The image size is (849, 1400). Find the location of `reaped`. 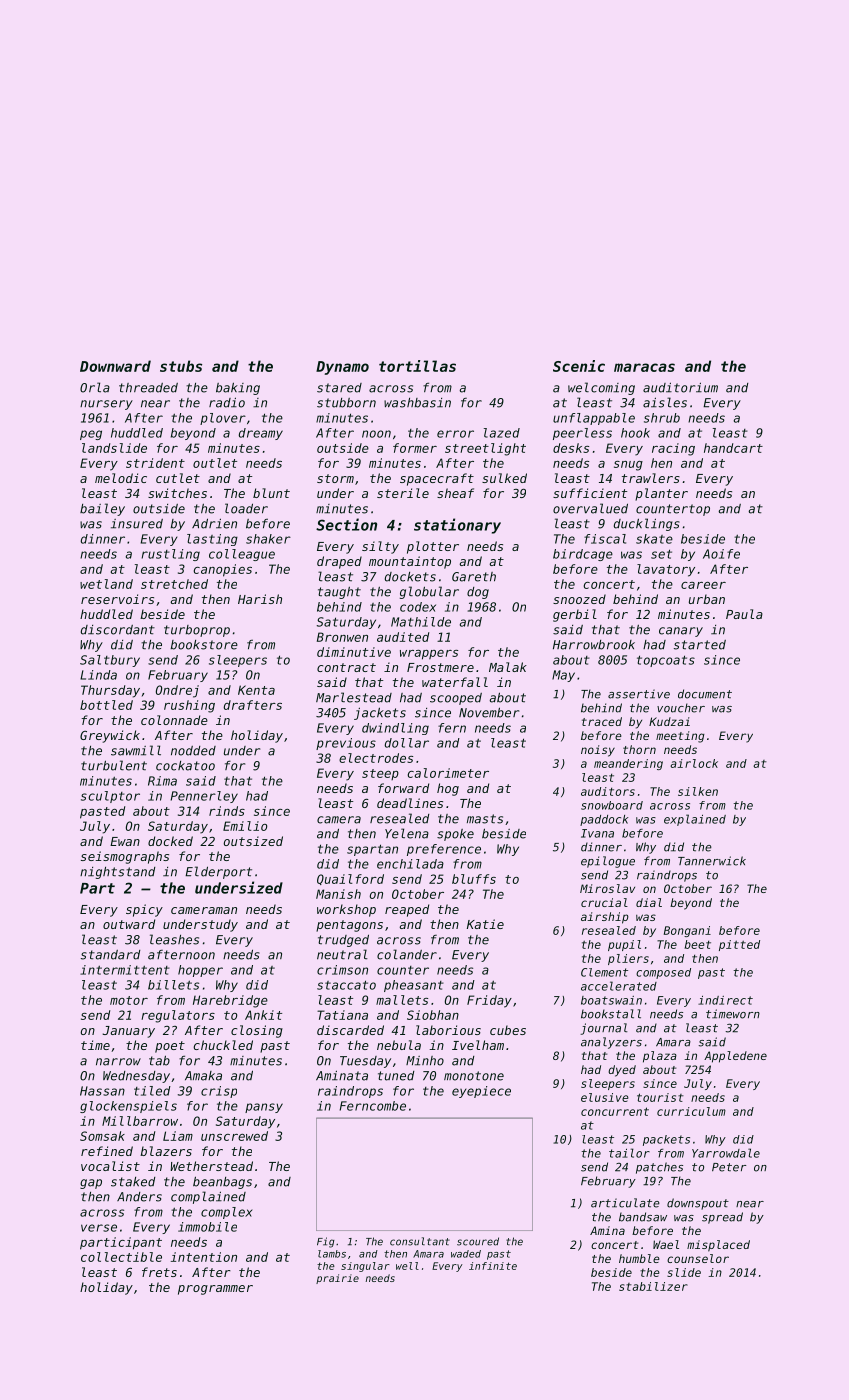

reaped is located at coordinates (407, 910).
